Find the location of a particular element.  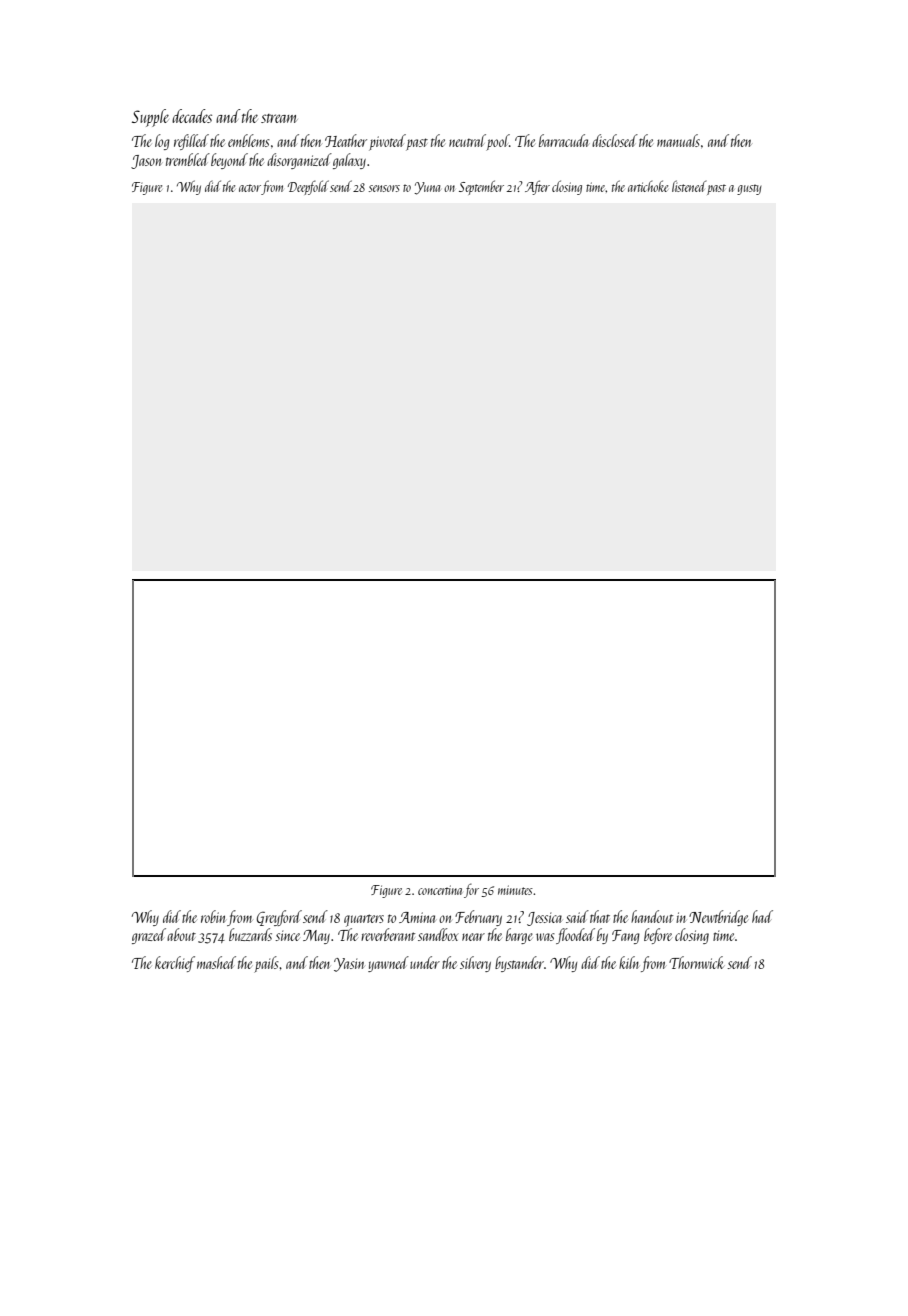

artichoke is located at coordinates (648, 186).
